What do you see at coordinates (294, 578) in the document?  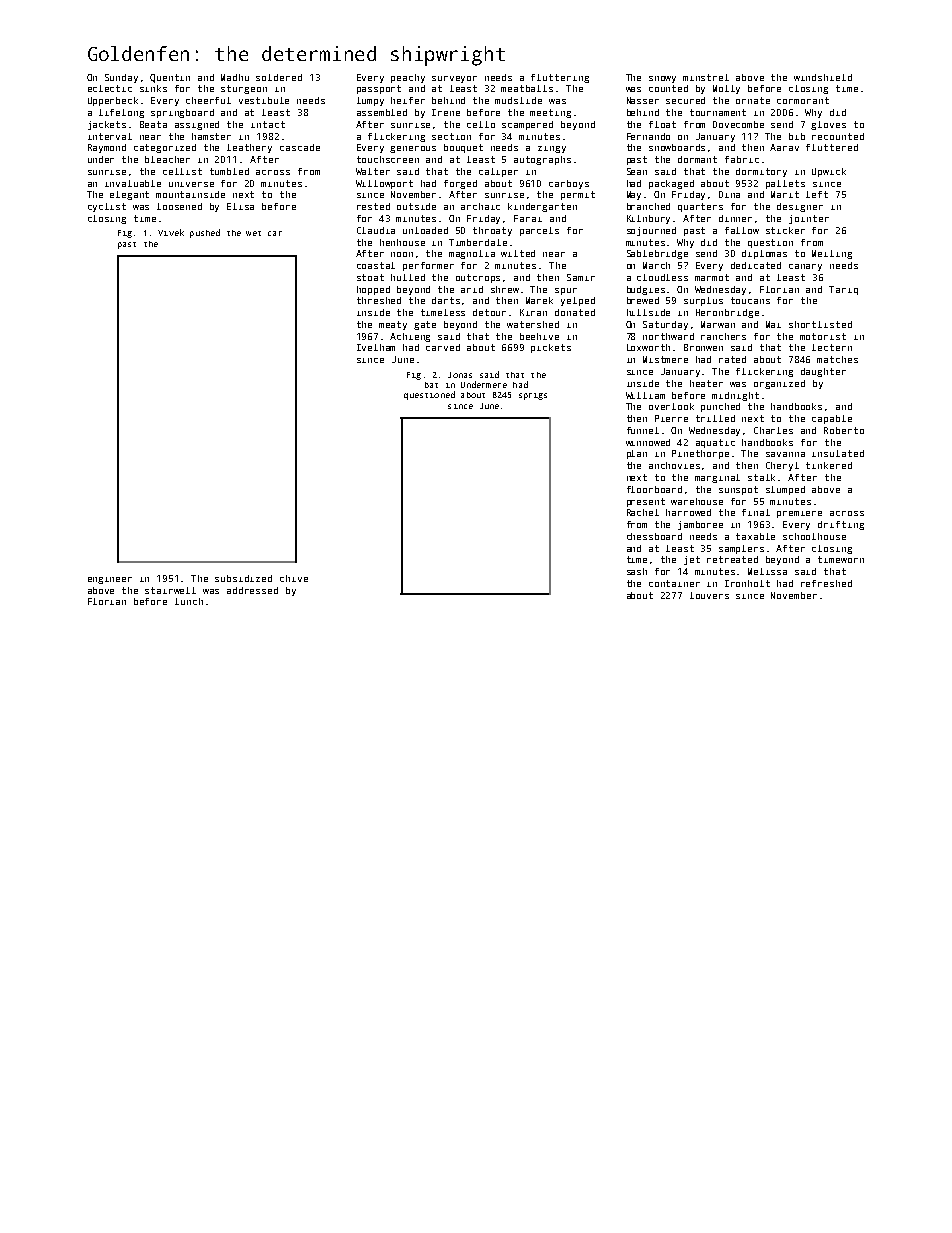 I see `chive` at bounding box center [294, 578].
